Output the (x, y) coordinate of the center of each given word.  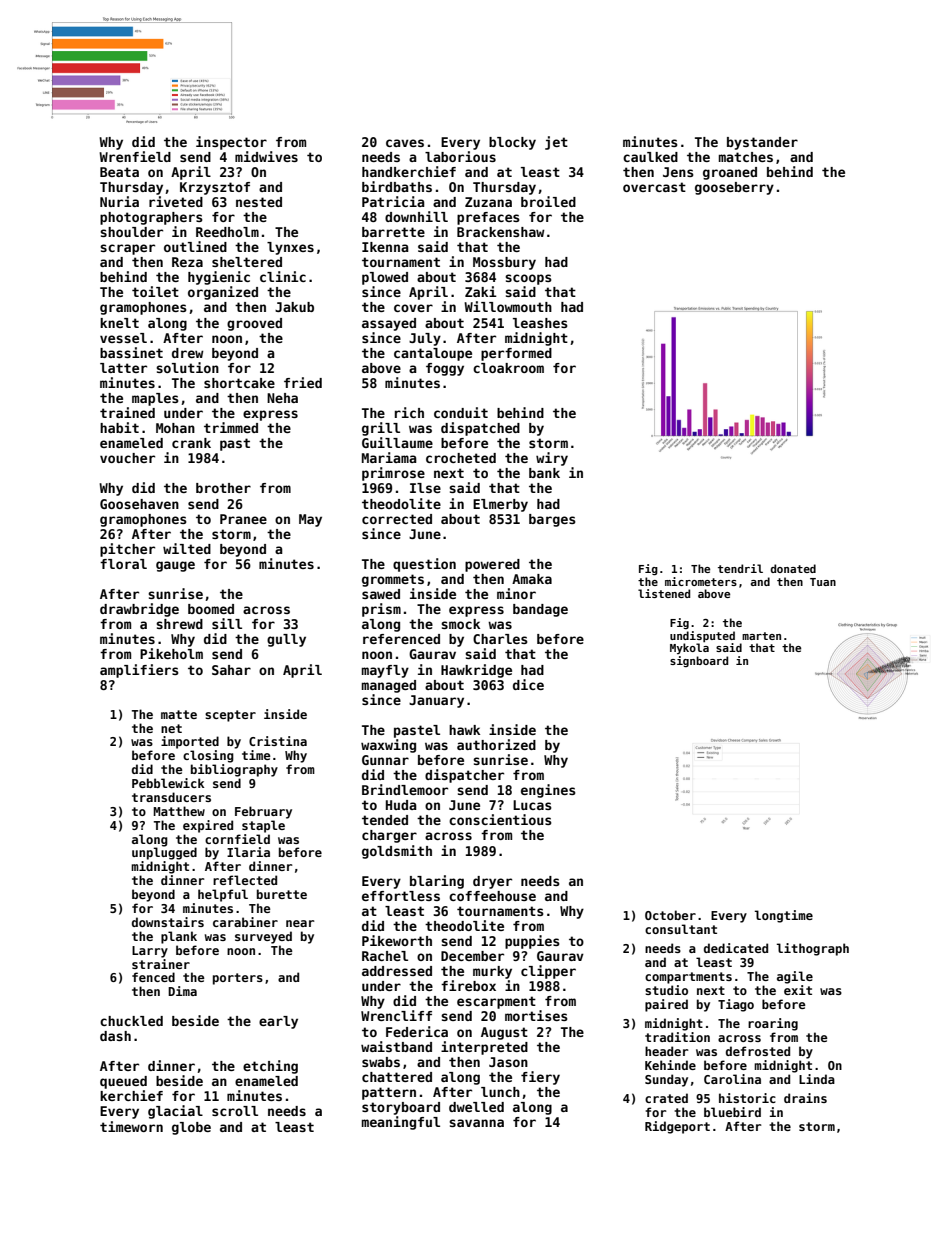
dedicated (736, 948)
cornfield (237, 839)
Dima (182, 991)
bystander (762, 143)
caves (405, 143)
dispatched (480, 429)
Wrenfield (135, 156)
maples (155, 399)
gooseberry (734, 188)
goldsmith (397, 852)
